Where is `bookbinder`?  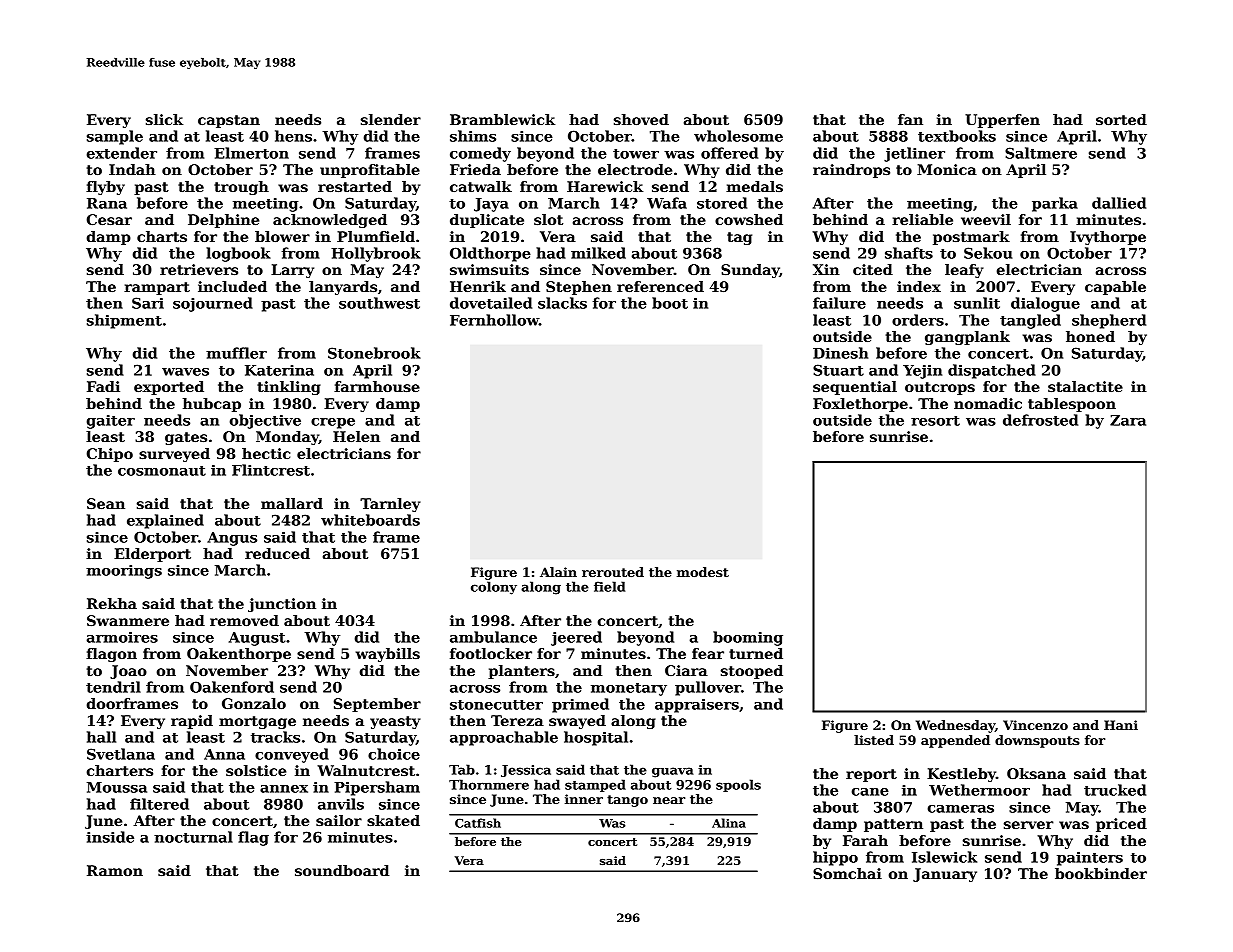
bookbinder is located at coordinates (1101, 873).
